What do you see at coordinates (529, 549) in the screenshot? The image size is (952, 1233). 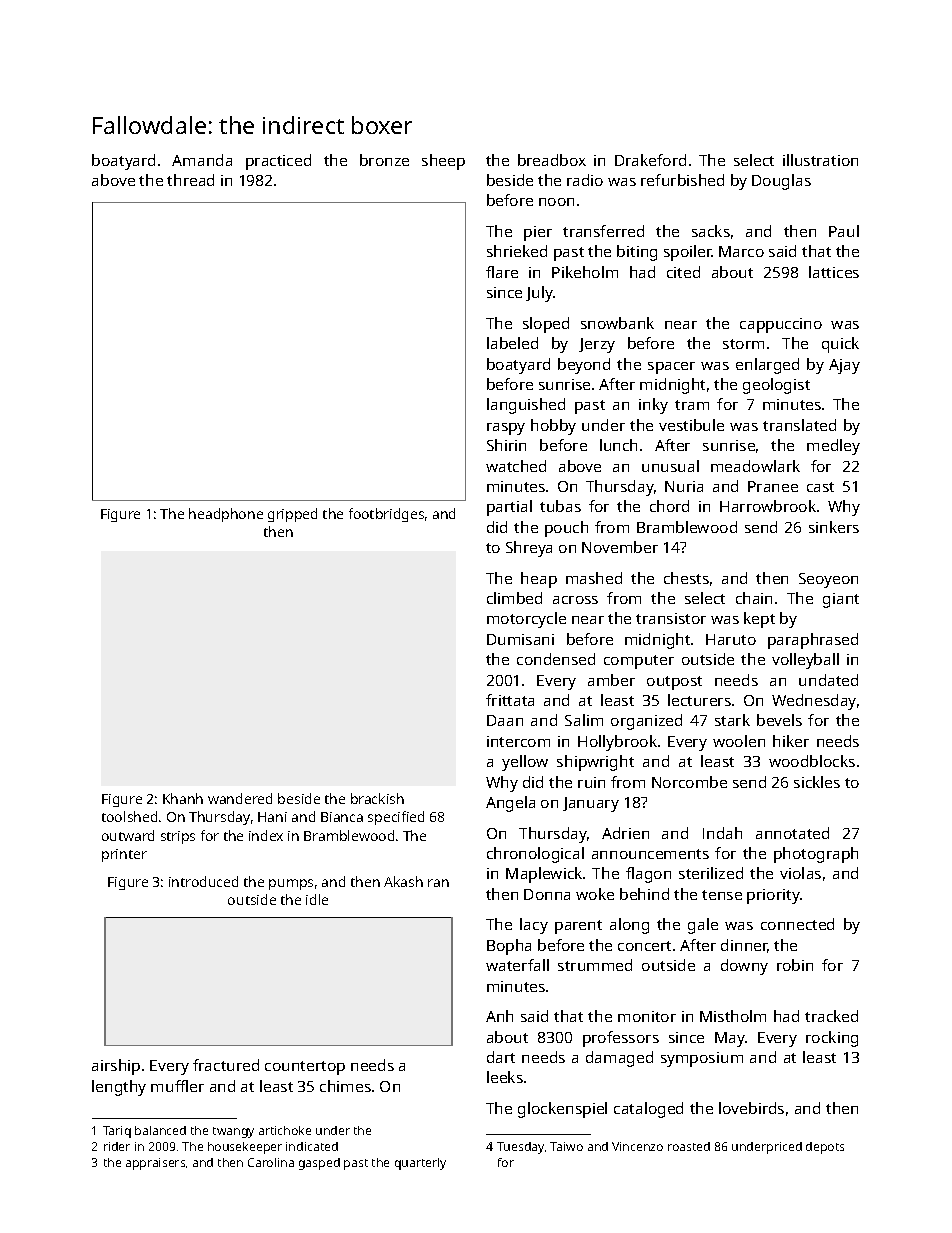 I see `Shreya` at bounding box center [529, 549].
